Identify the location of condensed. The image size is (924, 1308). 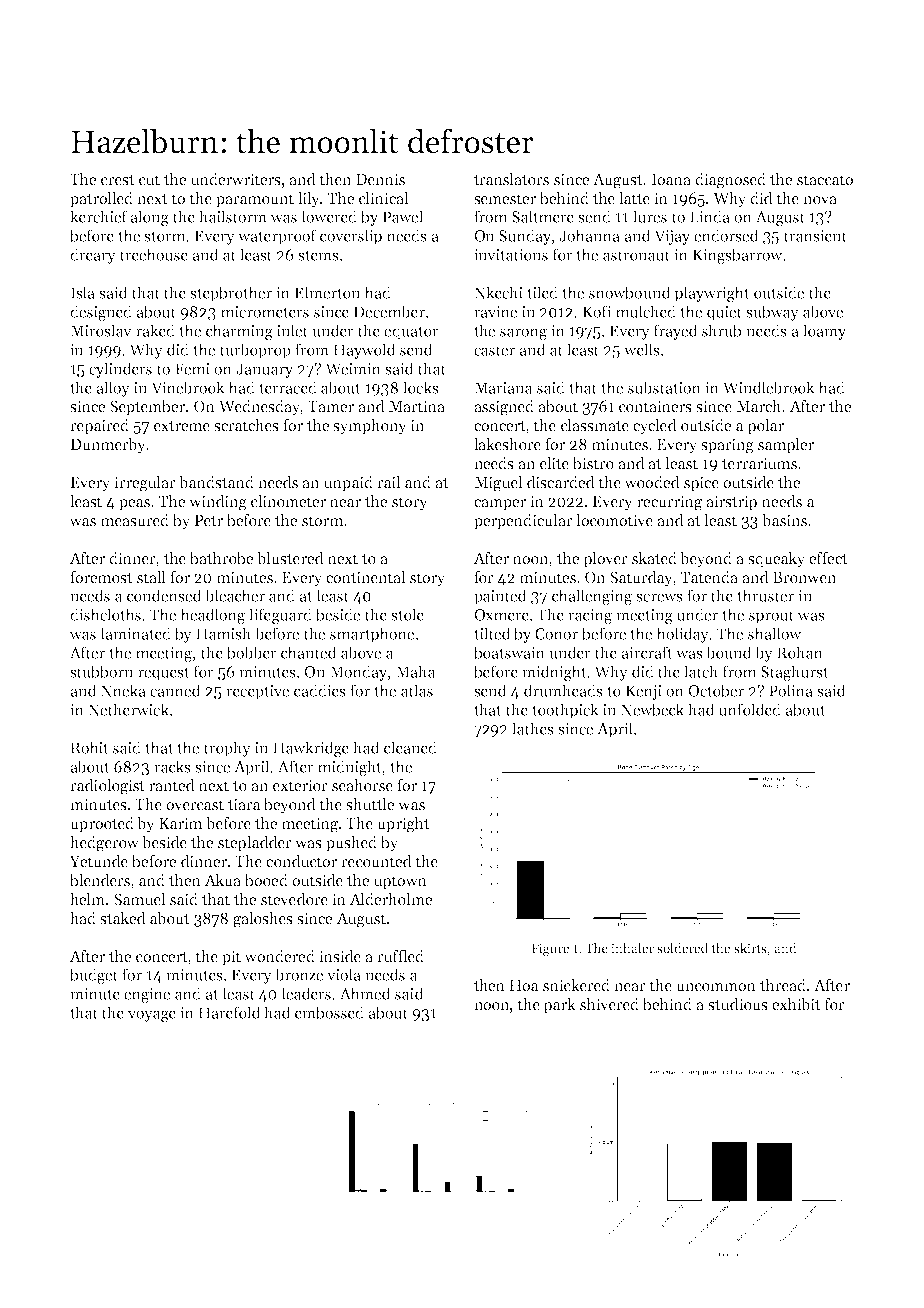
(164, 595).
